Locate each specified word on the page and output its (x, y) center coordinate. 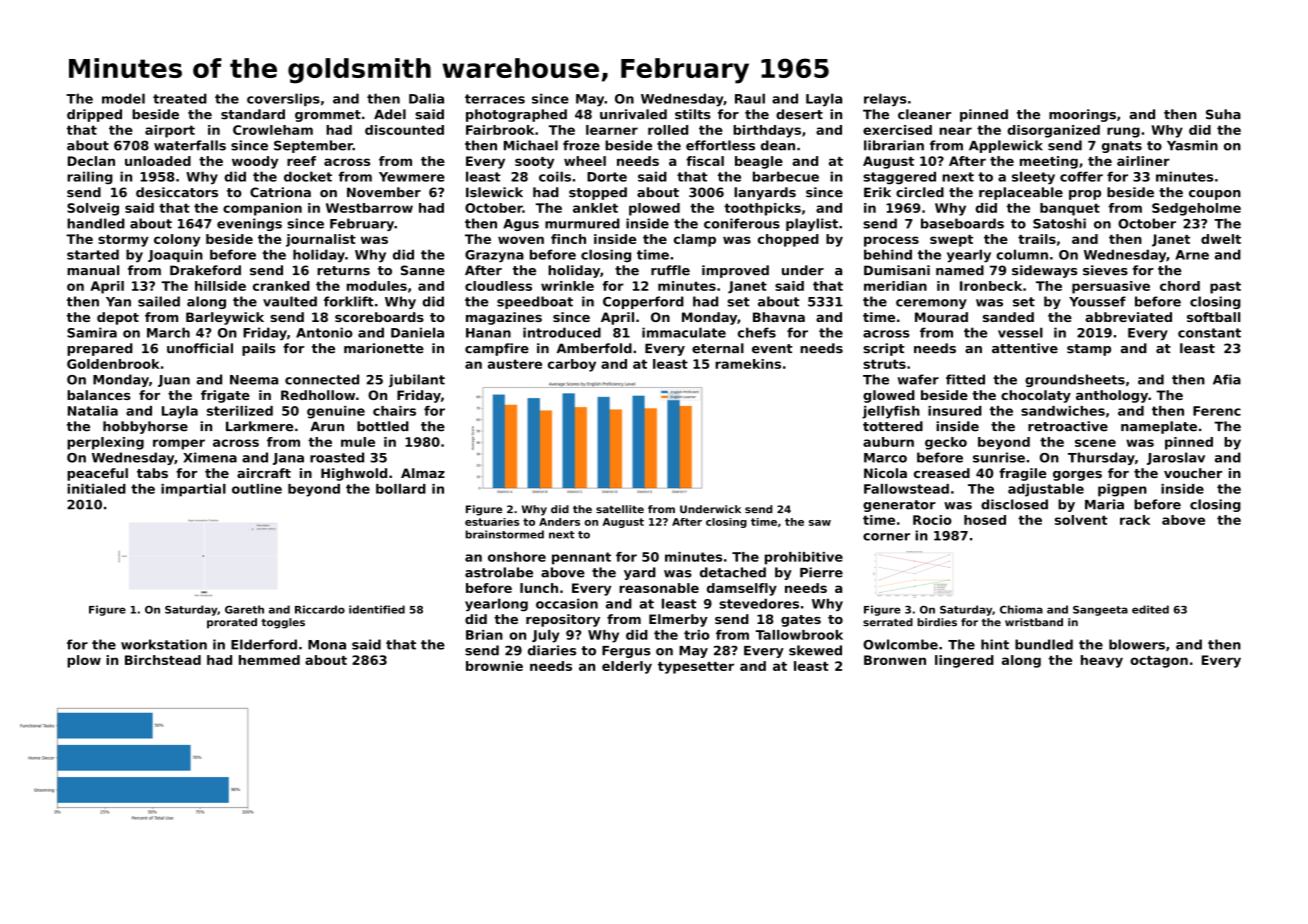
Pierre (821, 572)
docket (308, 176)
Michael (531, 145)
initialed (96, 489)
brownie (494, 666)
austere (515, 364)
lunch (539, 588)
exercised (897, 130)
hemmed (269, 660)
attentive (1025, 348)
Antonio (324, 332)
